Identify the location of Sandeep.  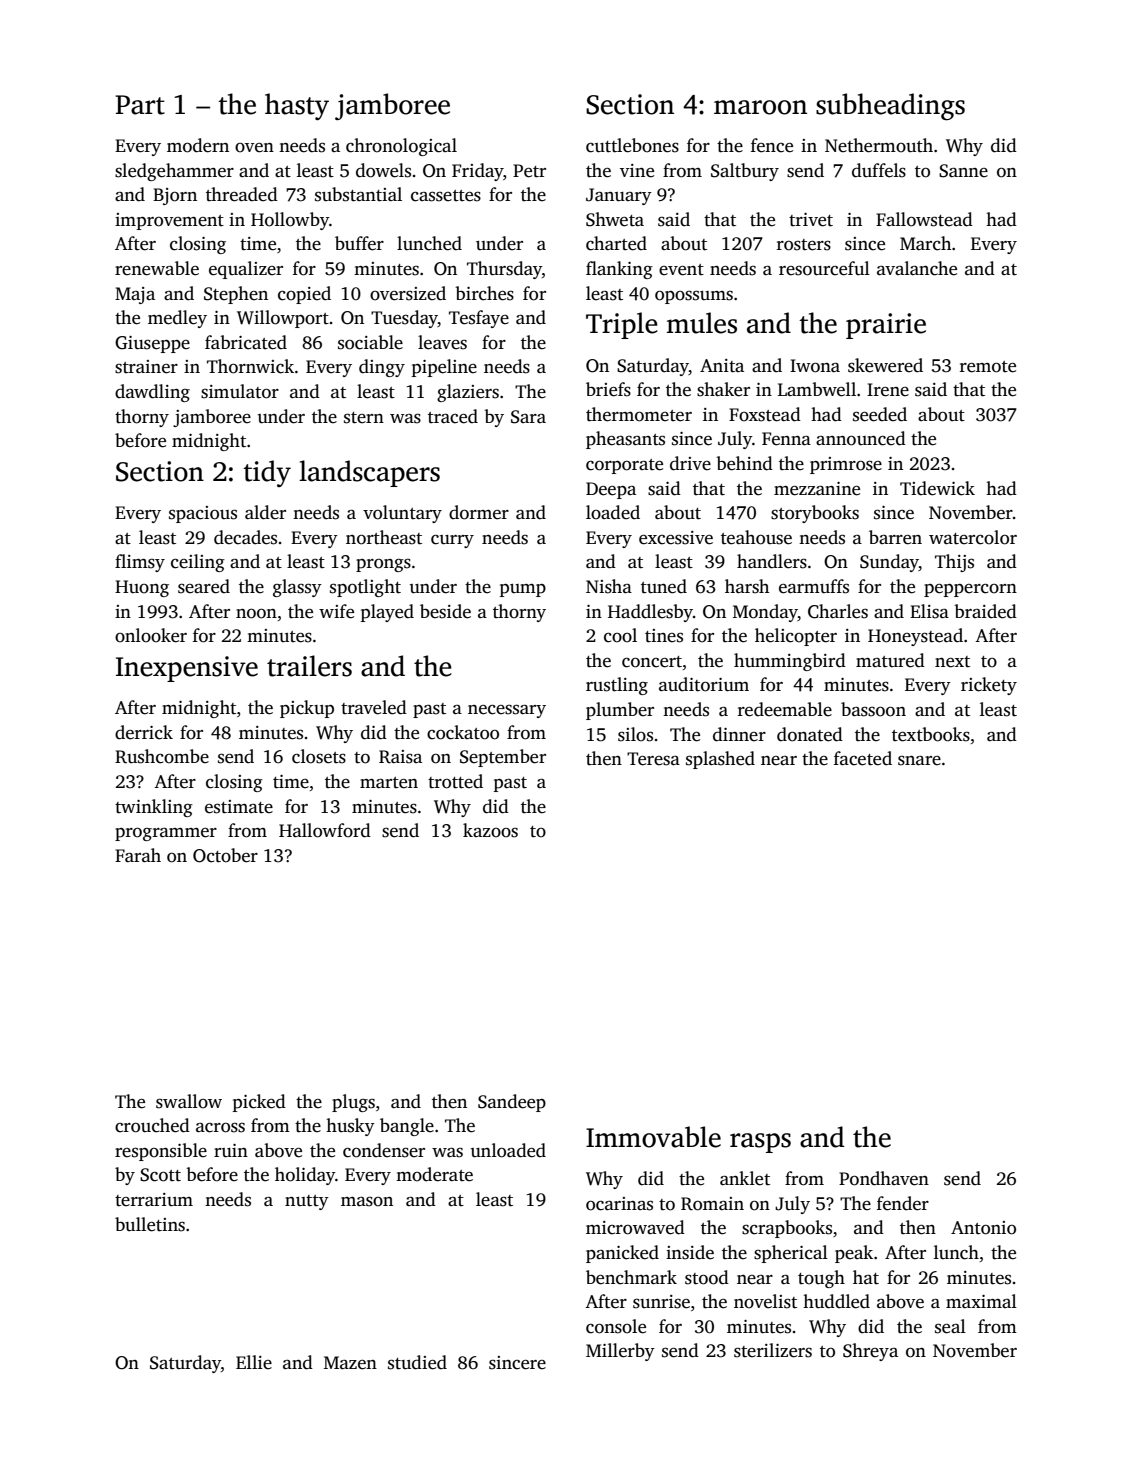
(512, 1103).
